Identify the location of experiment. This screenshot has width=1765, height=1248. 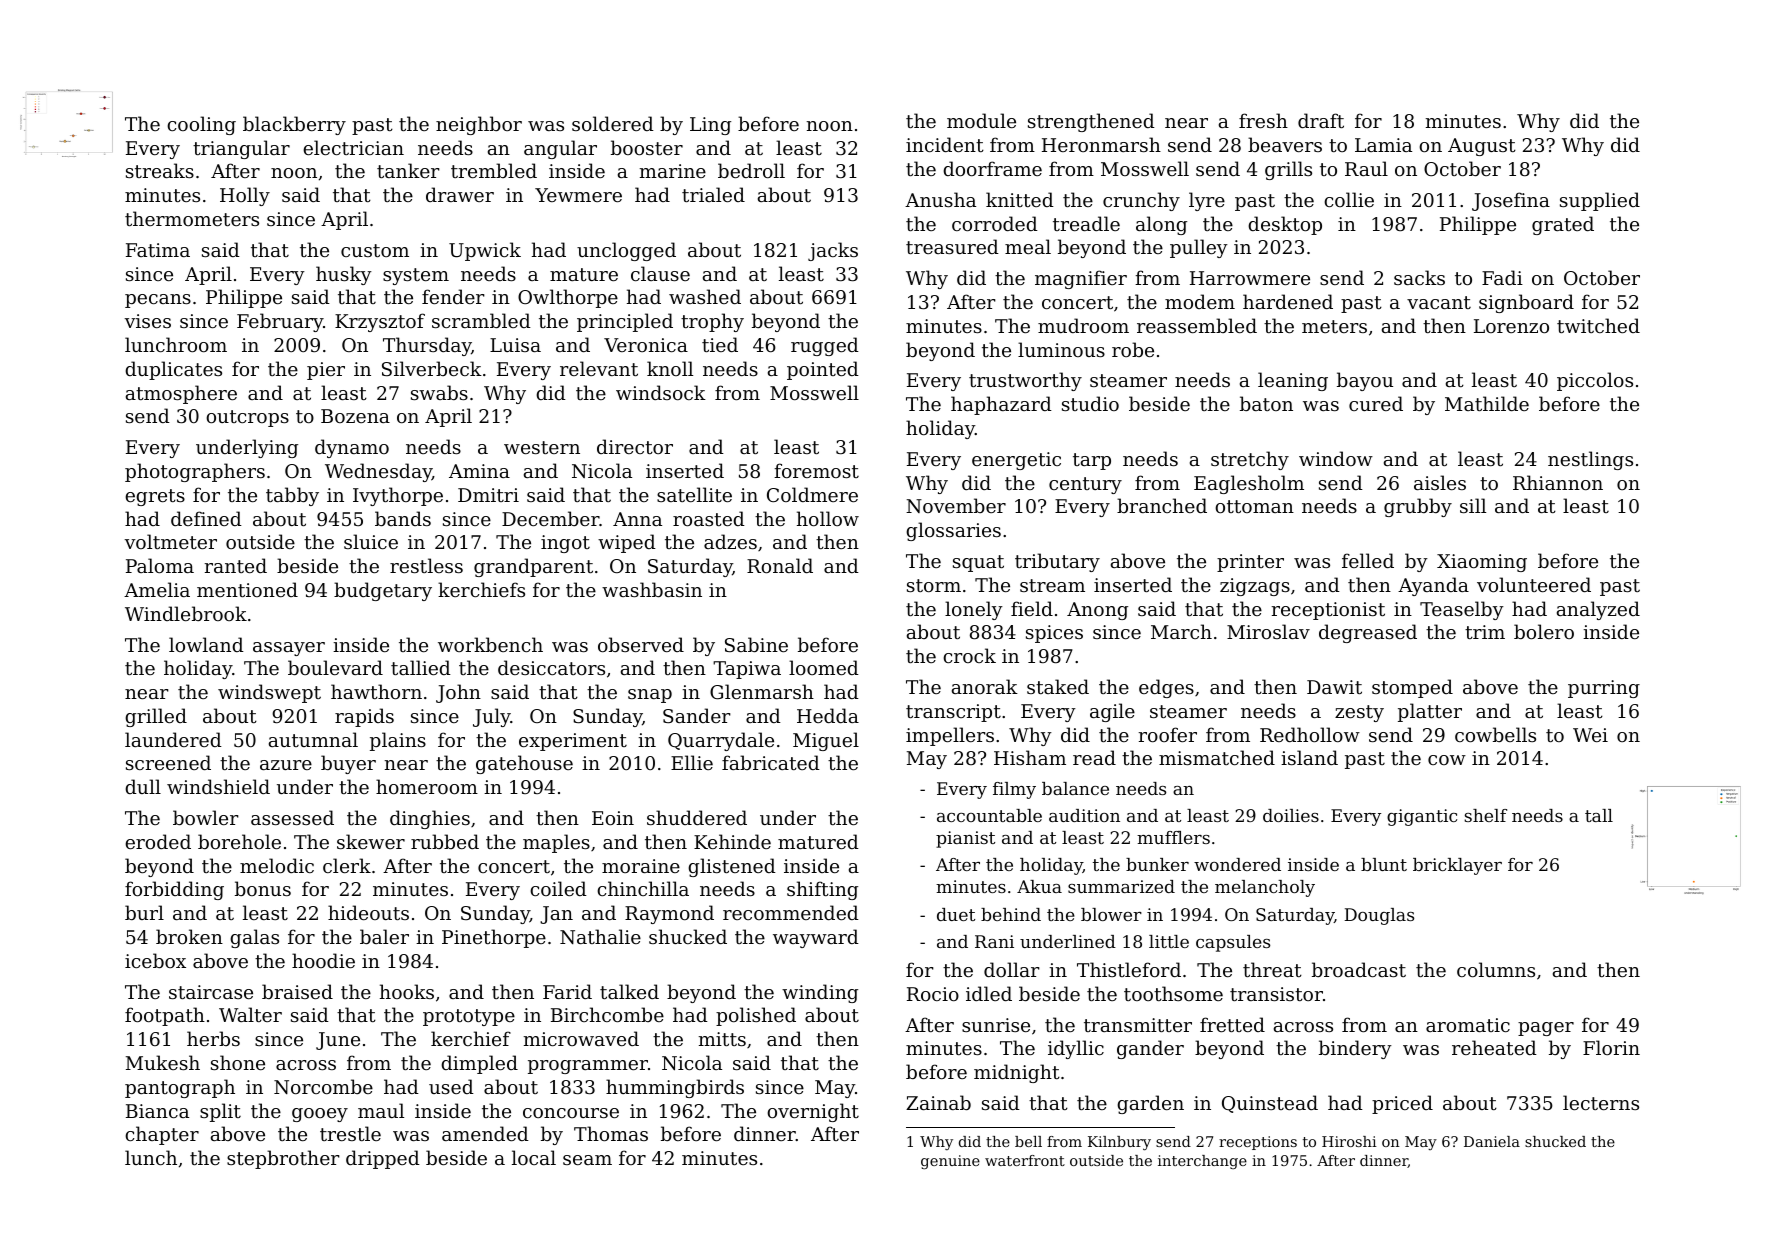
(573, 742).
